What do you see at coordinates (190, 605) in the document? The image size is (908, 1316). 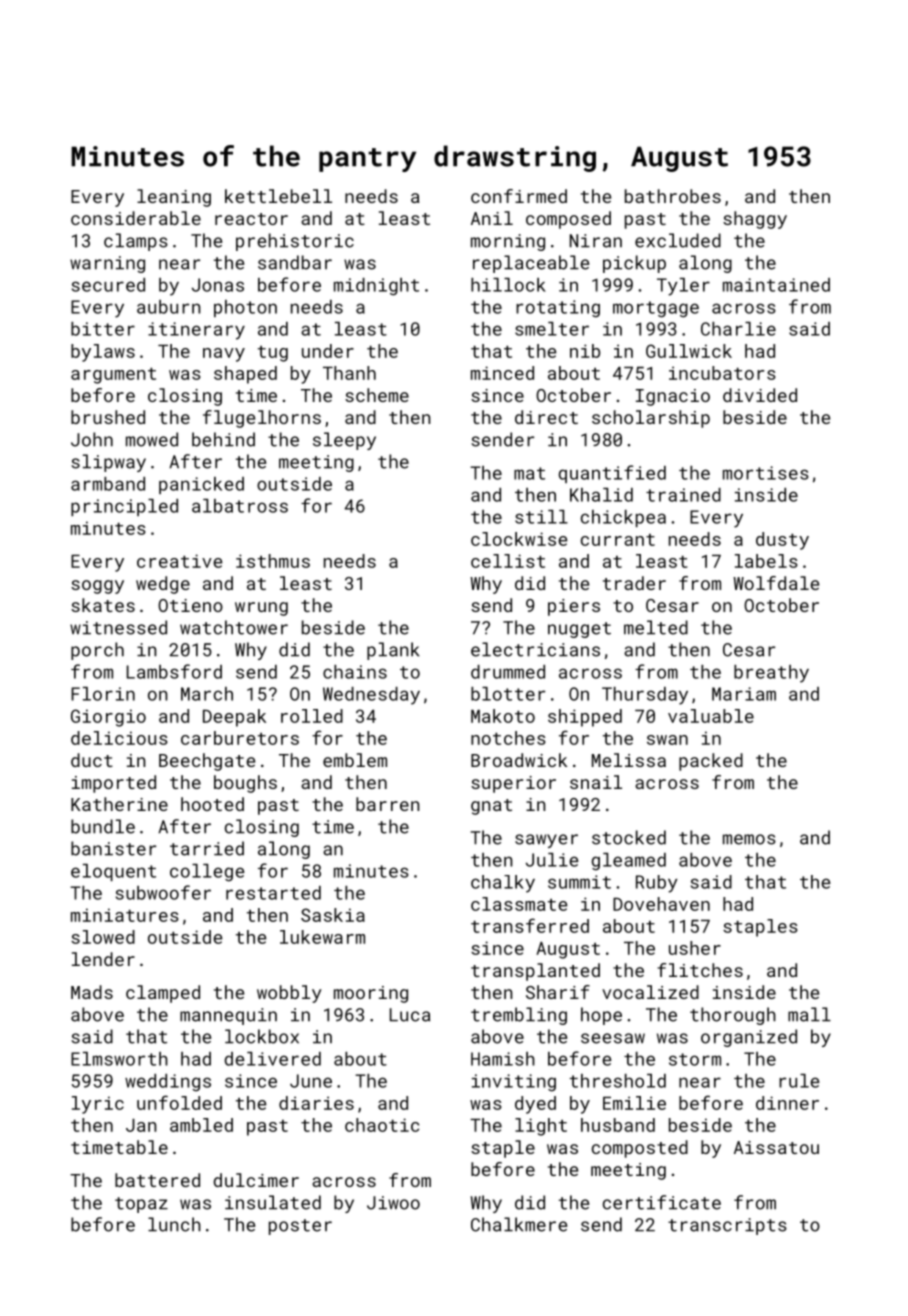 I see `Otieno` at bounding box center [190, 605].
